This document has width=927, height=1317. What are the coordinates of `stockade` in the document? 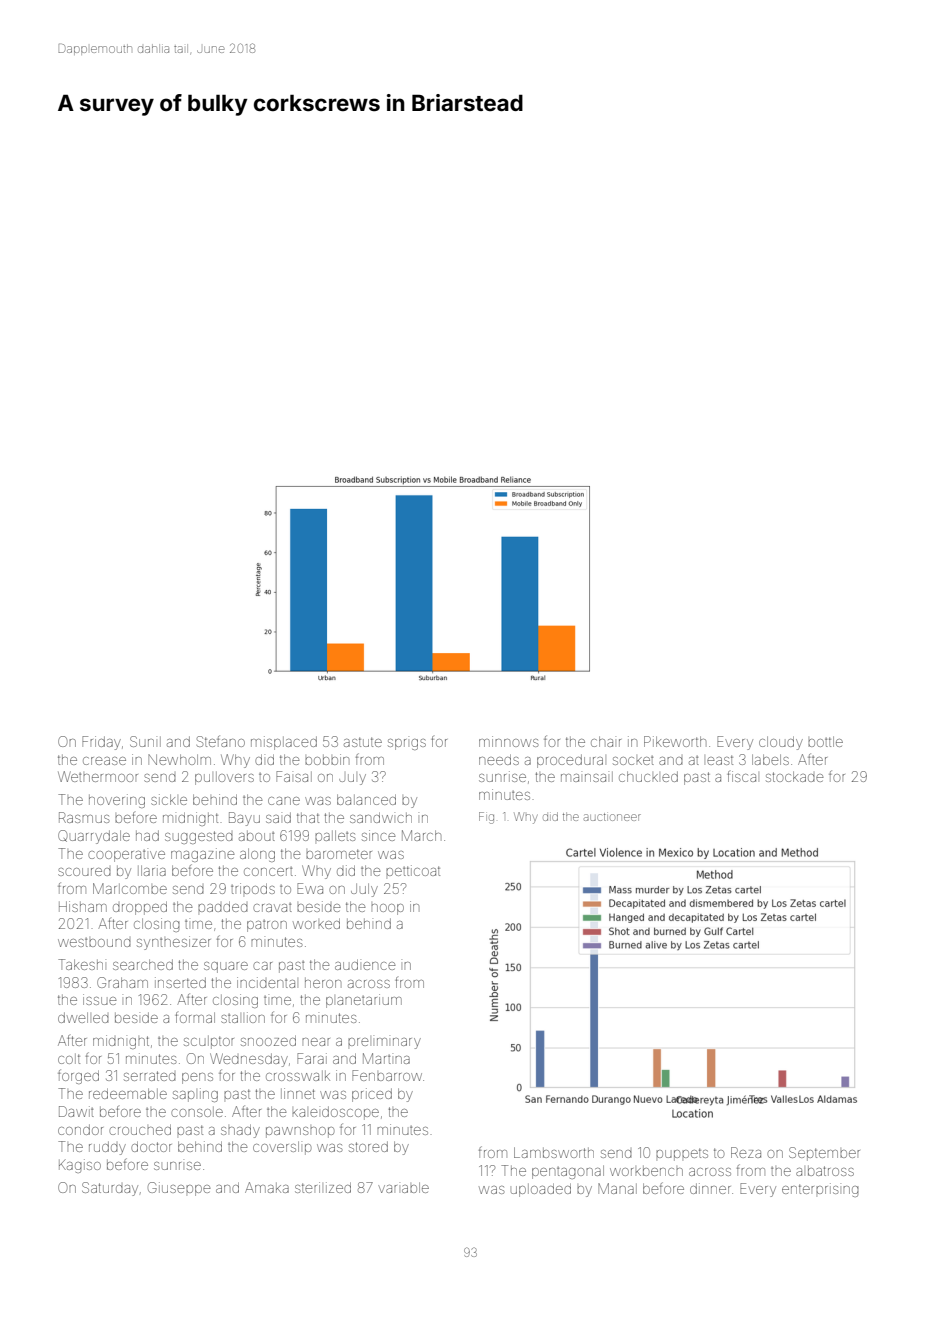 It's located at (795, 776).
